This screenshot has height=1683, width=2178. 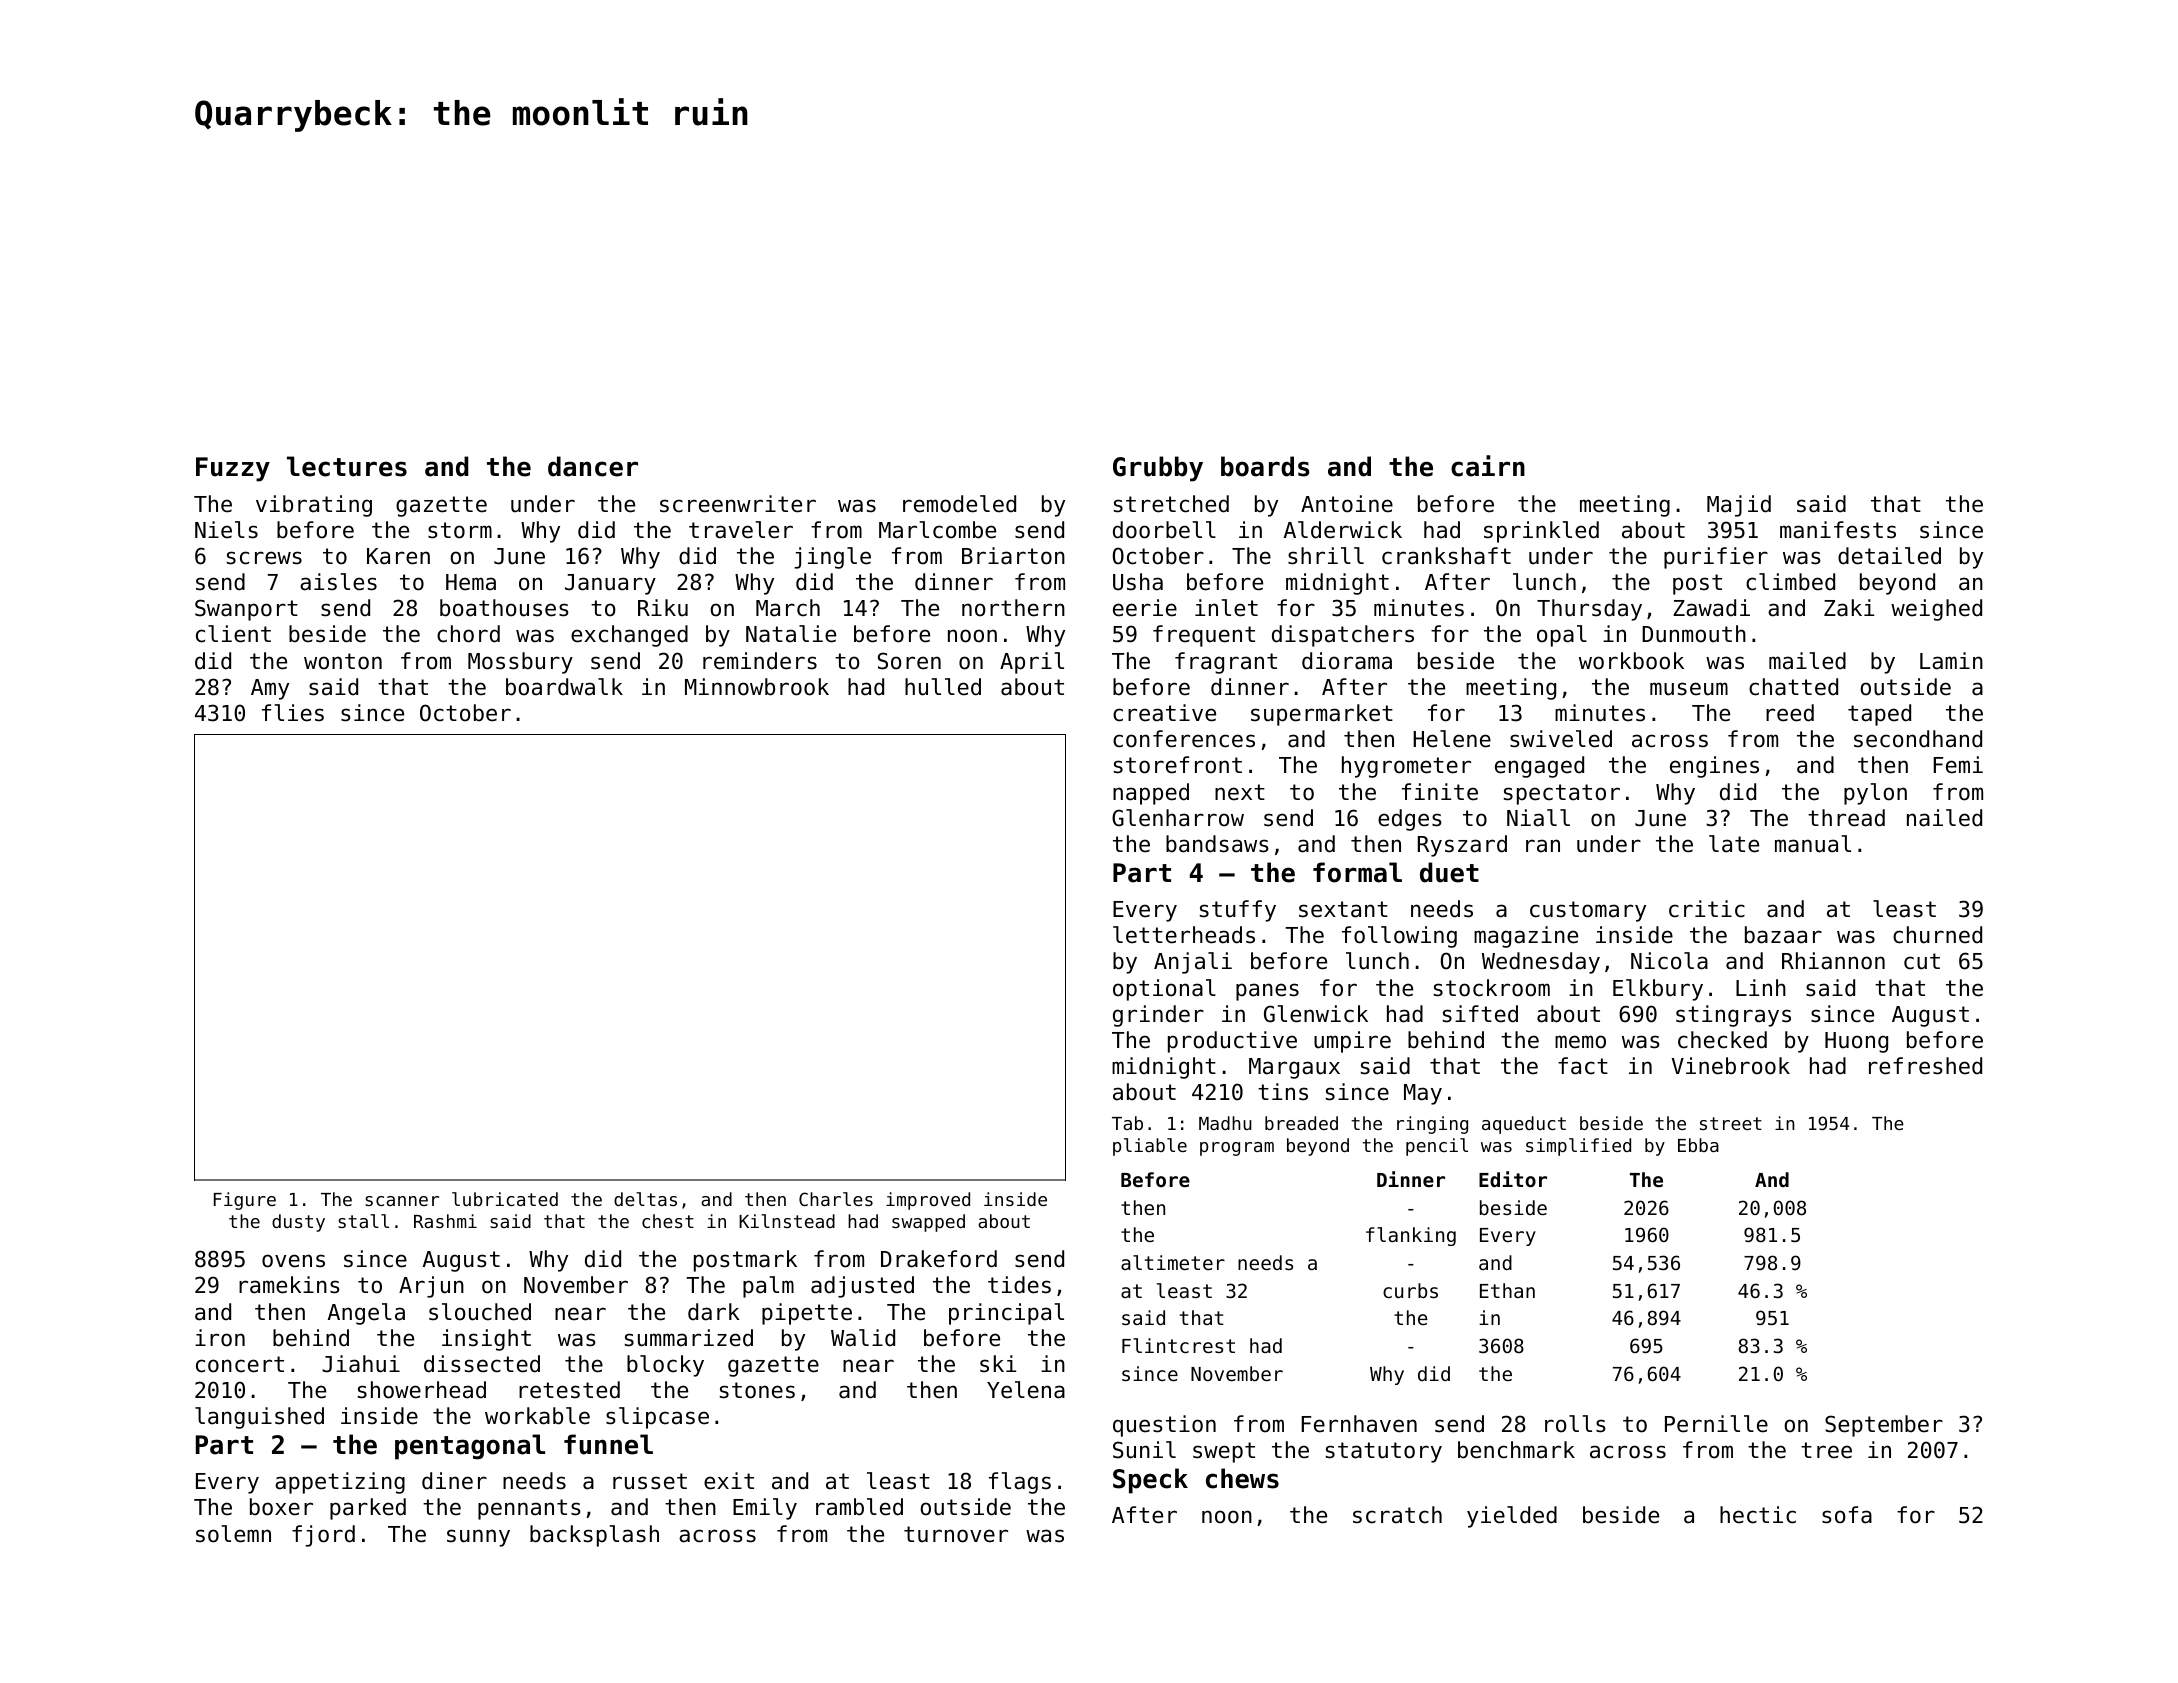 I want to click on boards, so click(x=1265, y=466).
